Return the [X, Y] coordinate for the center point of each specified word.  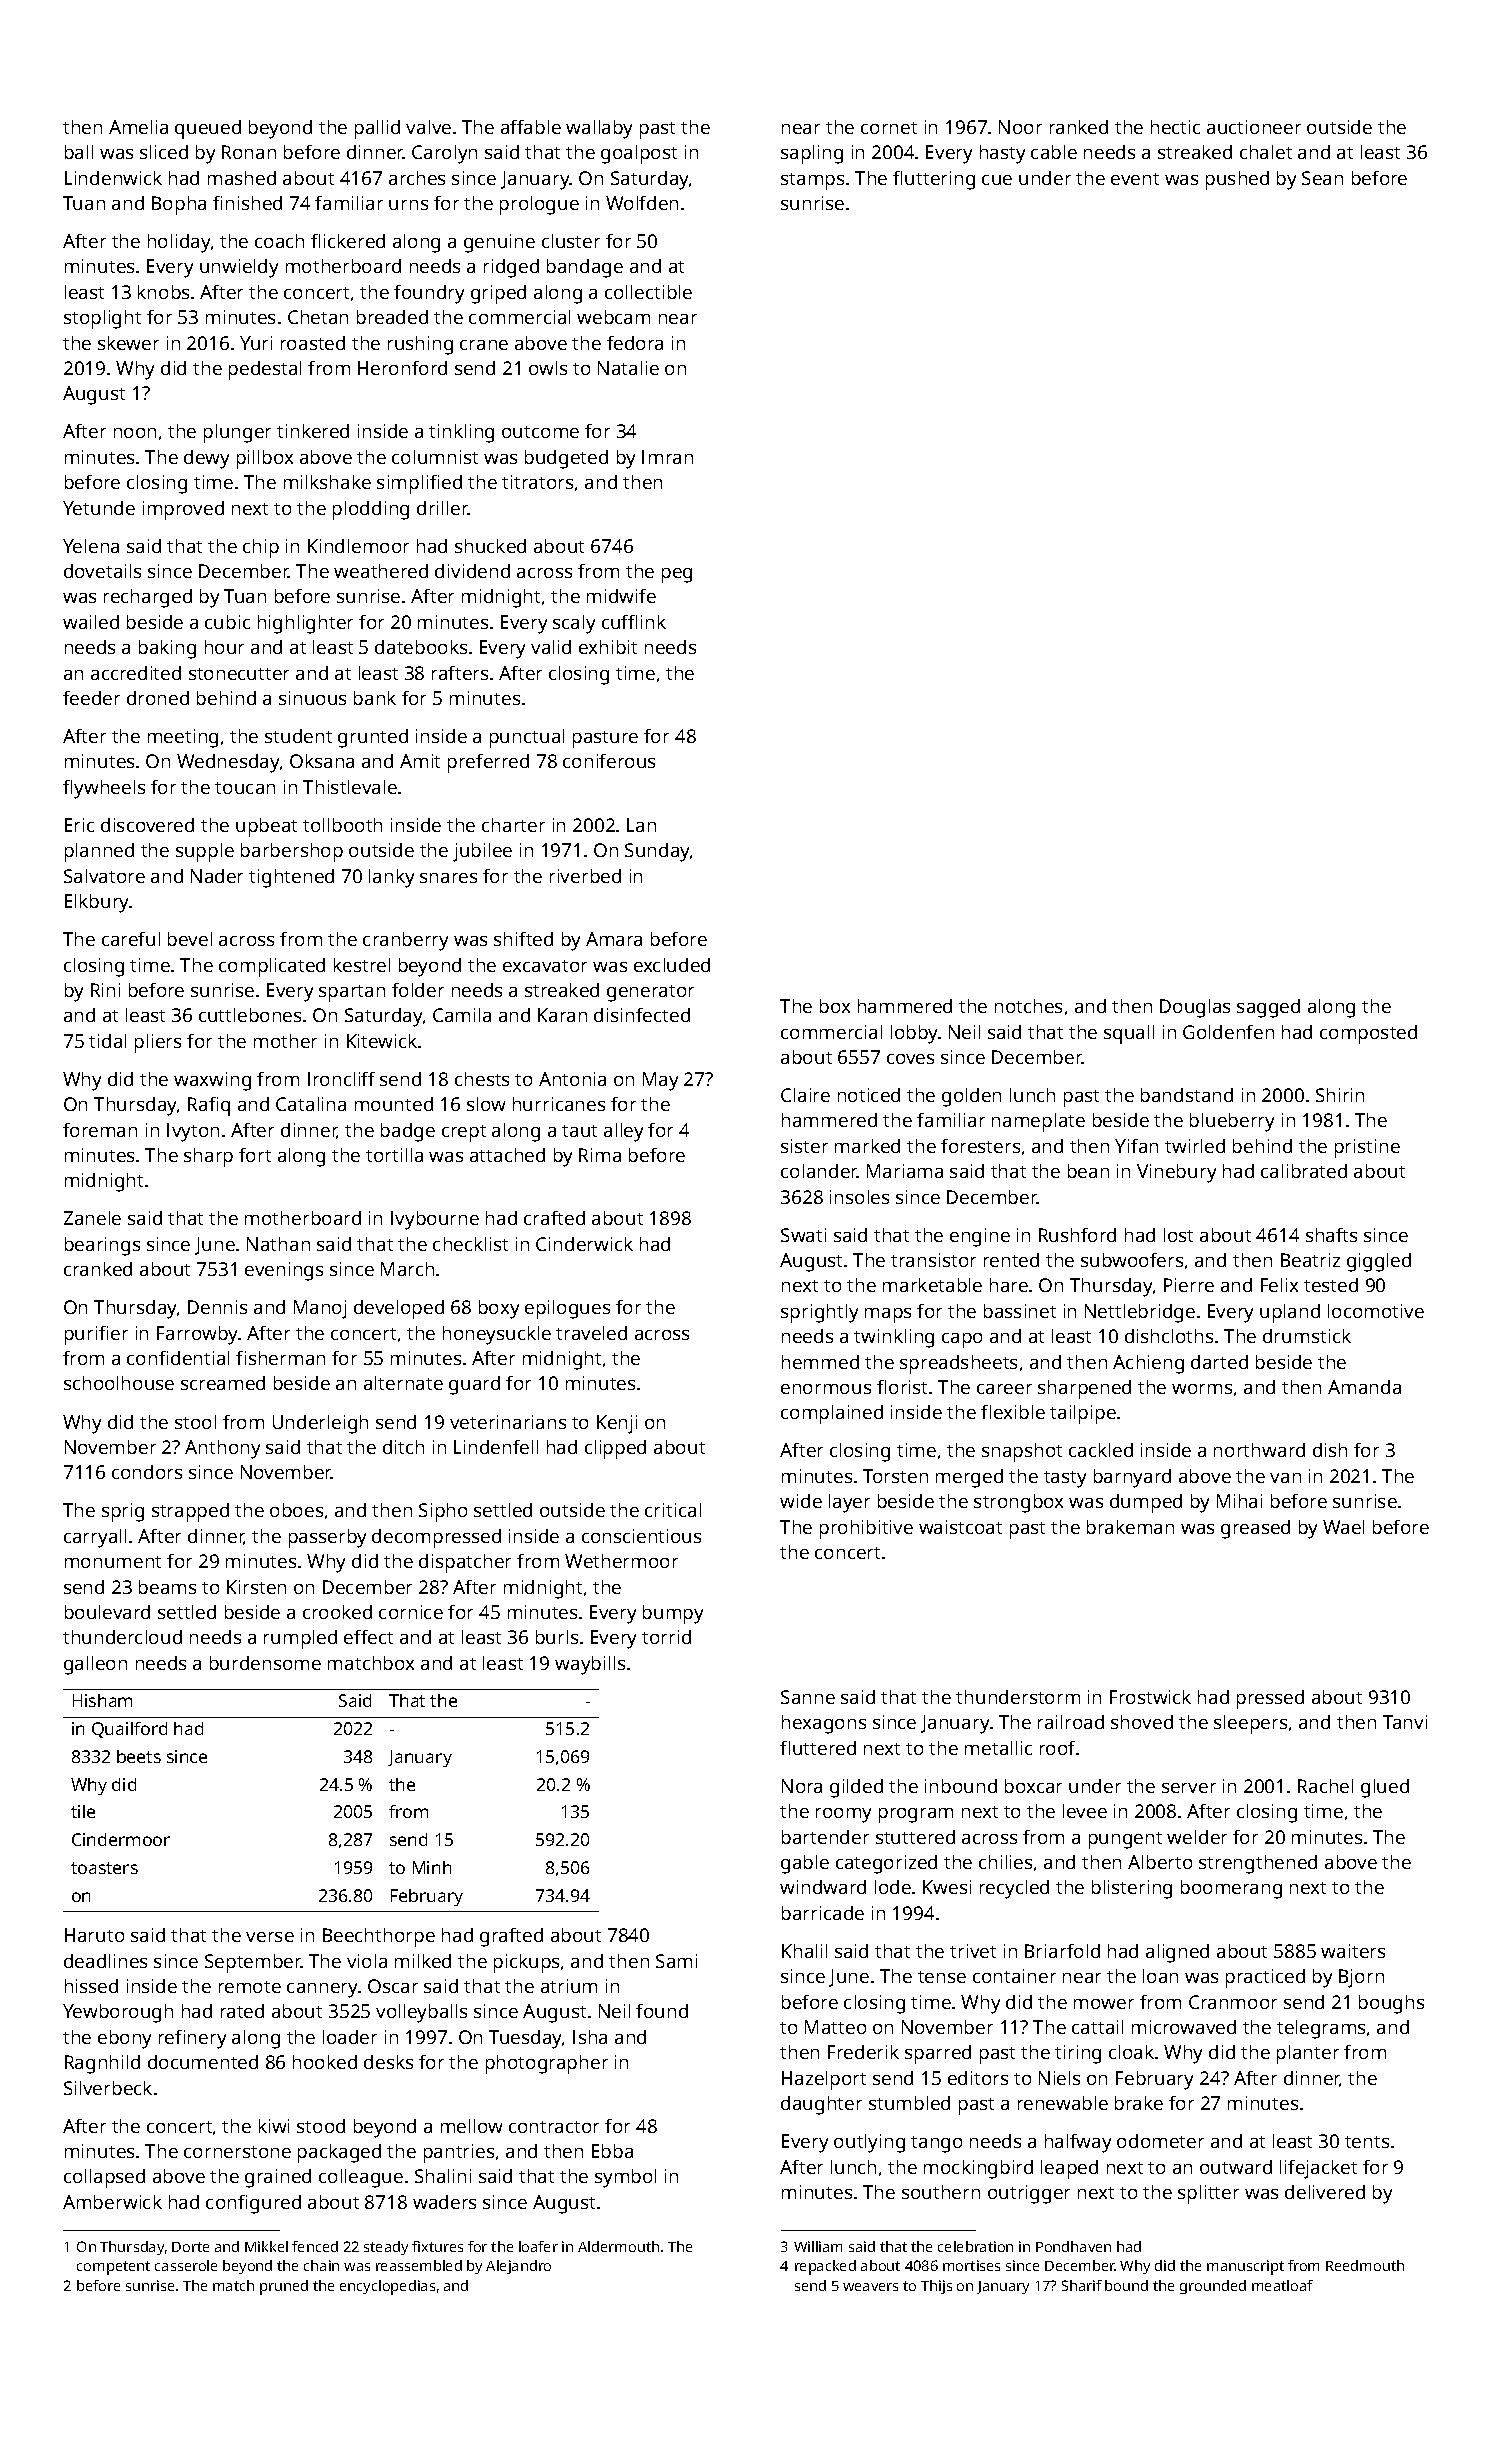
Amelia [138, 127]
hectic [1175, 127]
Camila [462, 1015]
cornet [889, 128]
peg [677, 575]
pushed [1237, 180]
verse [270, 1937]
